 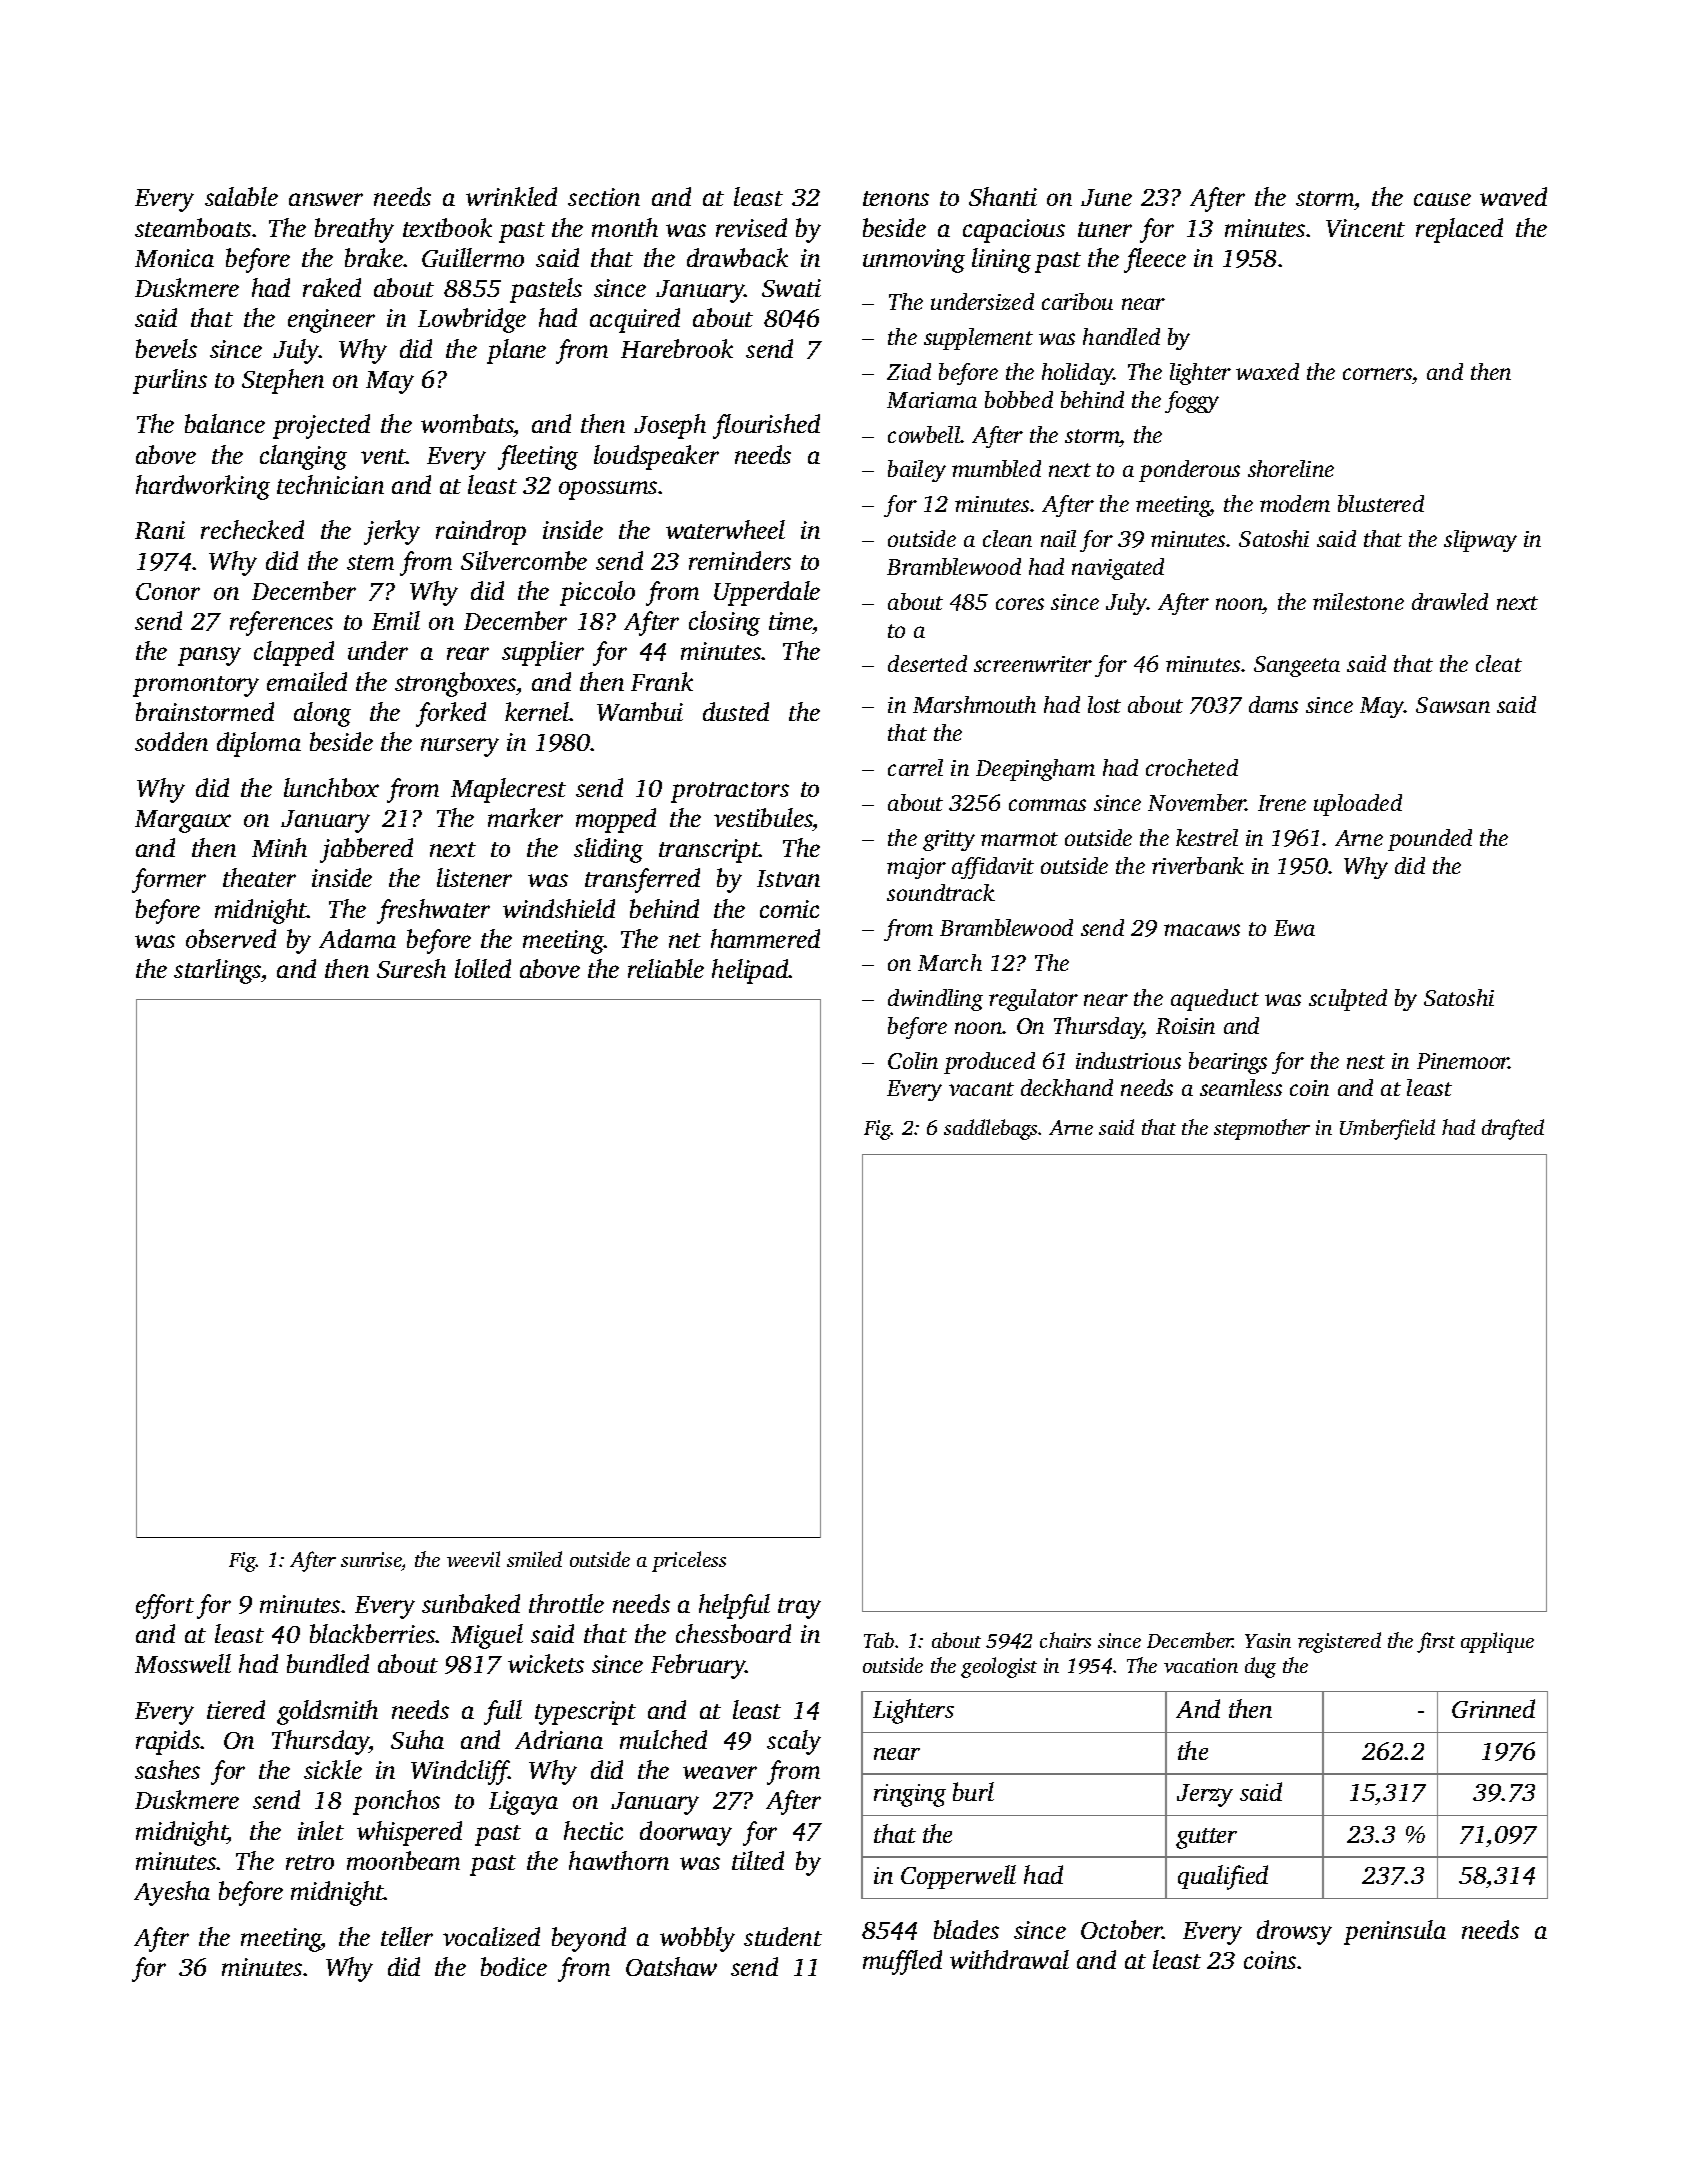 I want to click on teller, so click(x=407, y=1936).
